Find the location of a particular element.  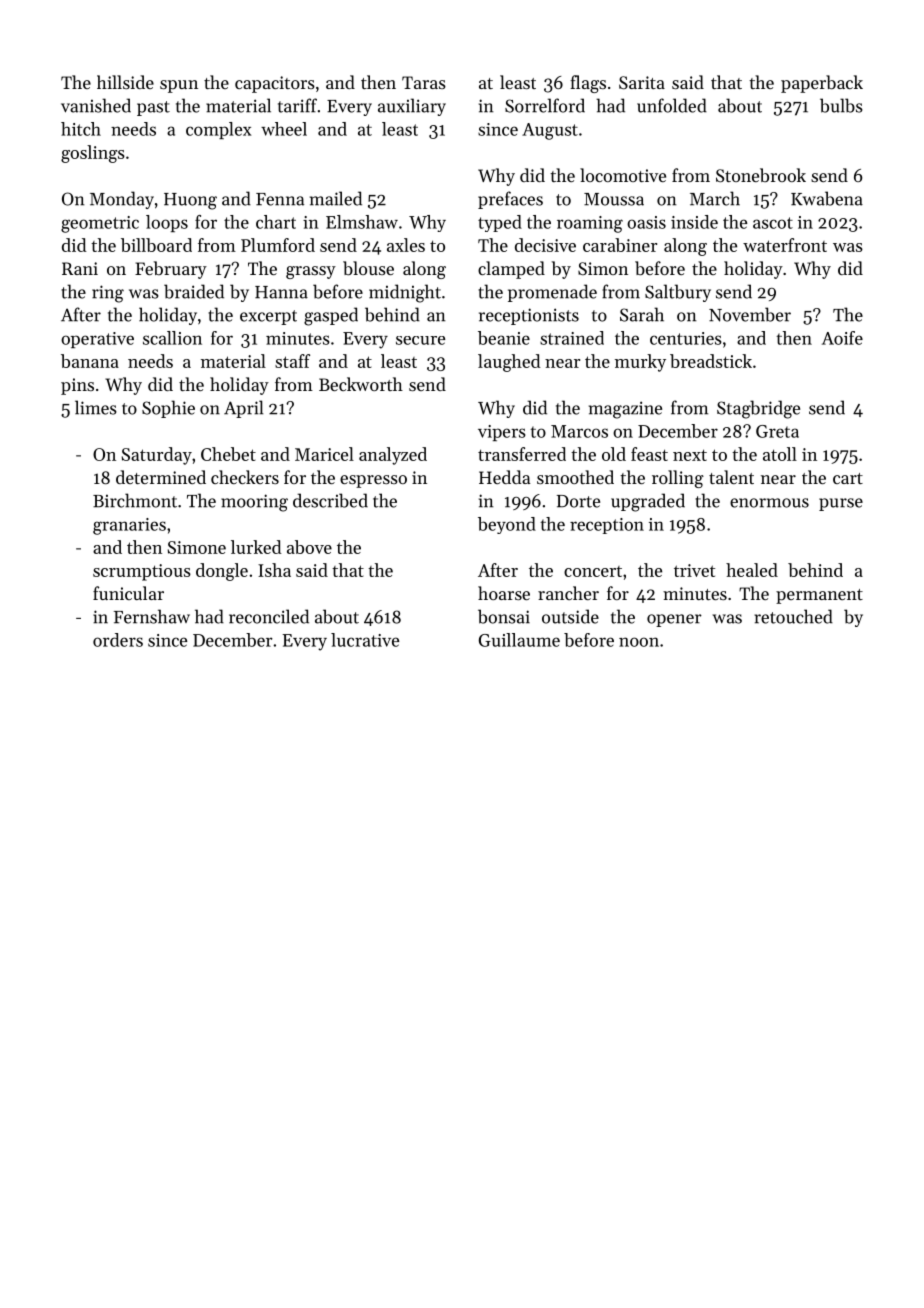

retouched is located at coordinates (793, 616).
